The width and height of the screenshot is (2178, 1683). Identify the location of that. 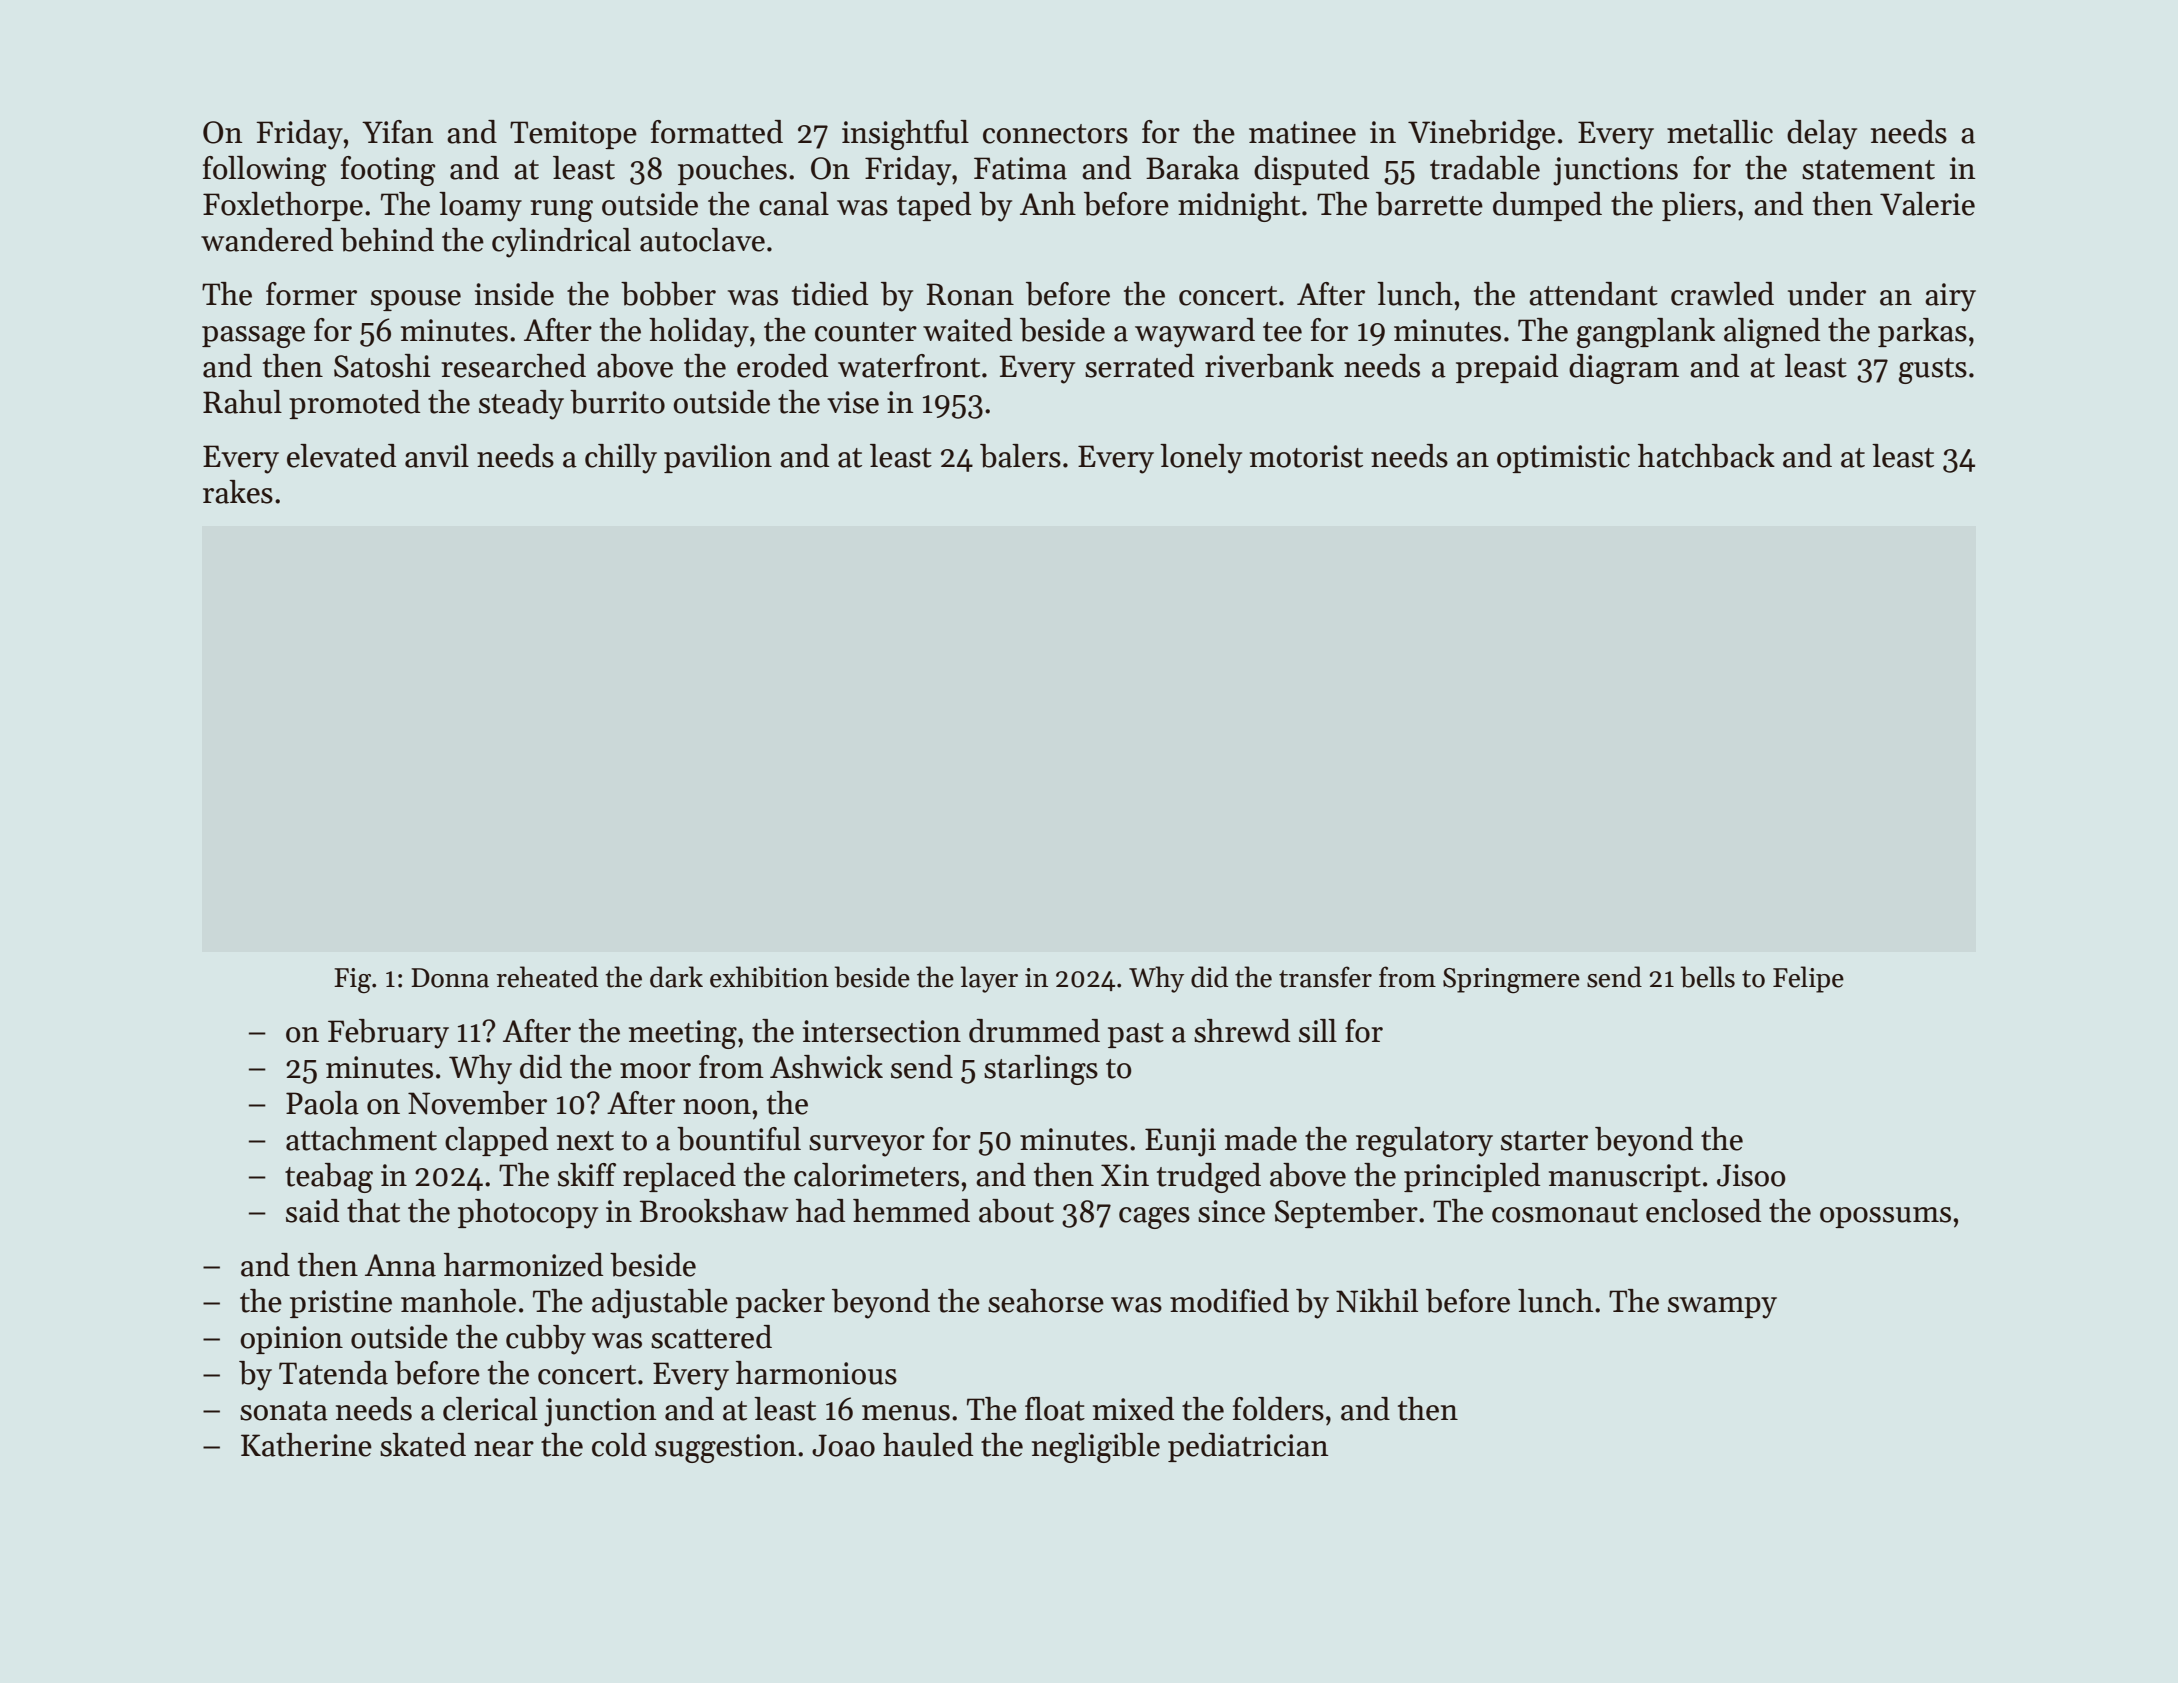
(373, 1211).
